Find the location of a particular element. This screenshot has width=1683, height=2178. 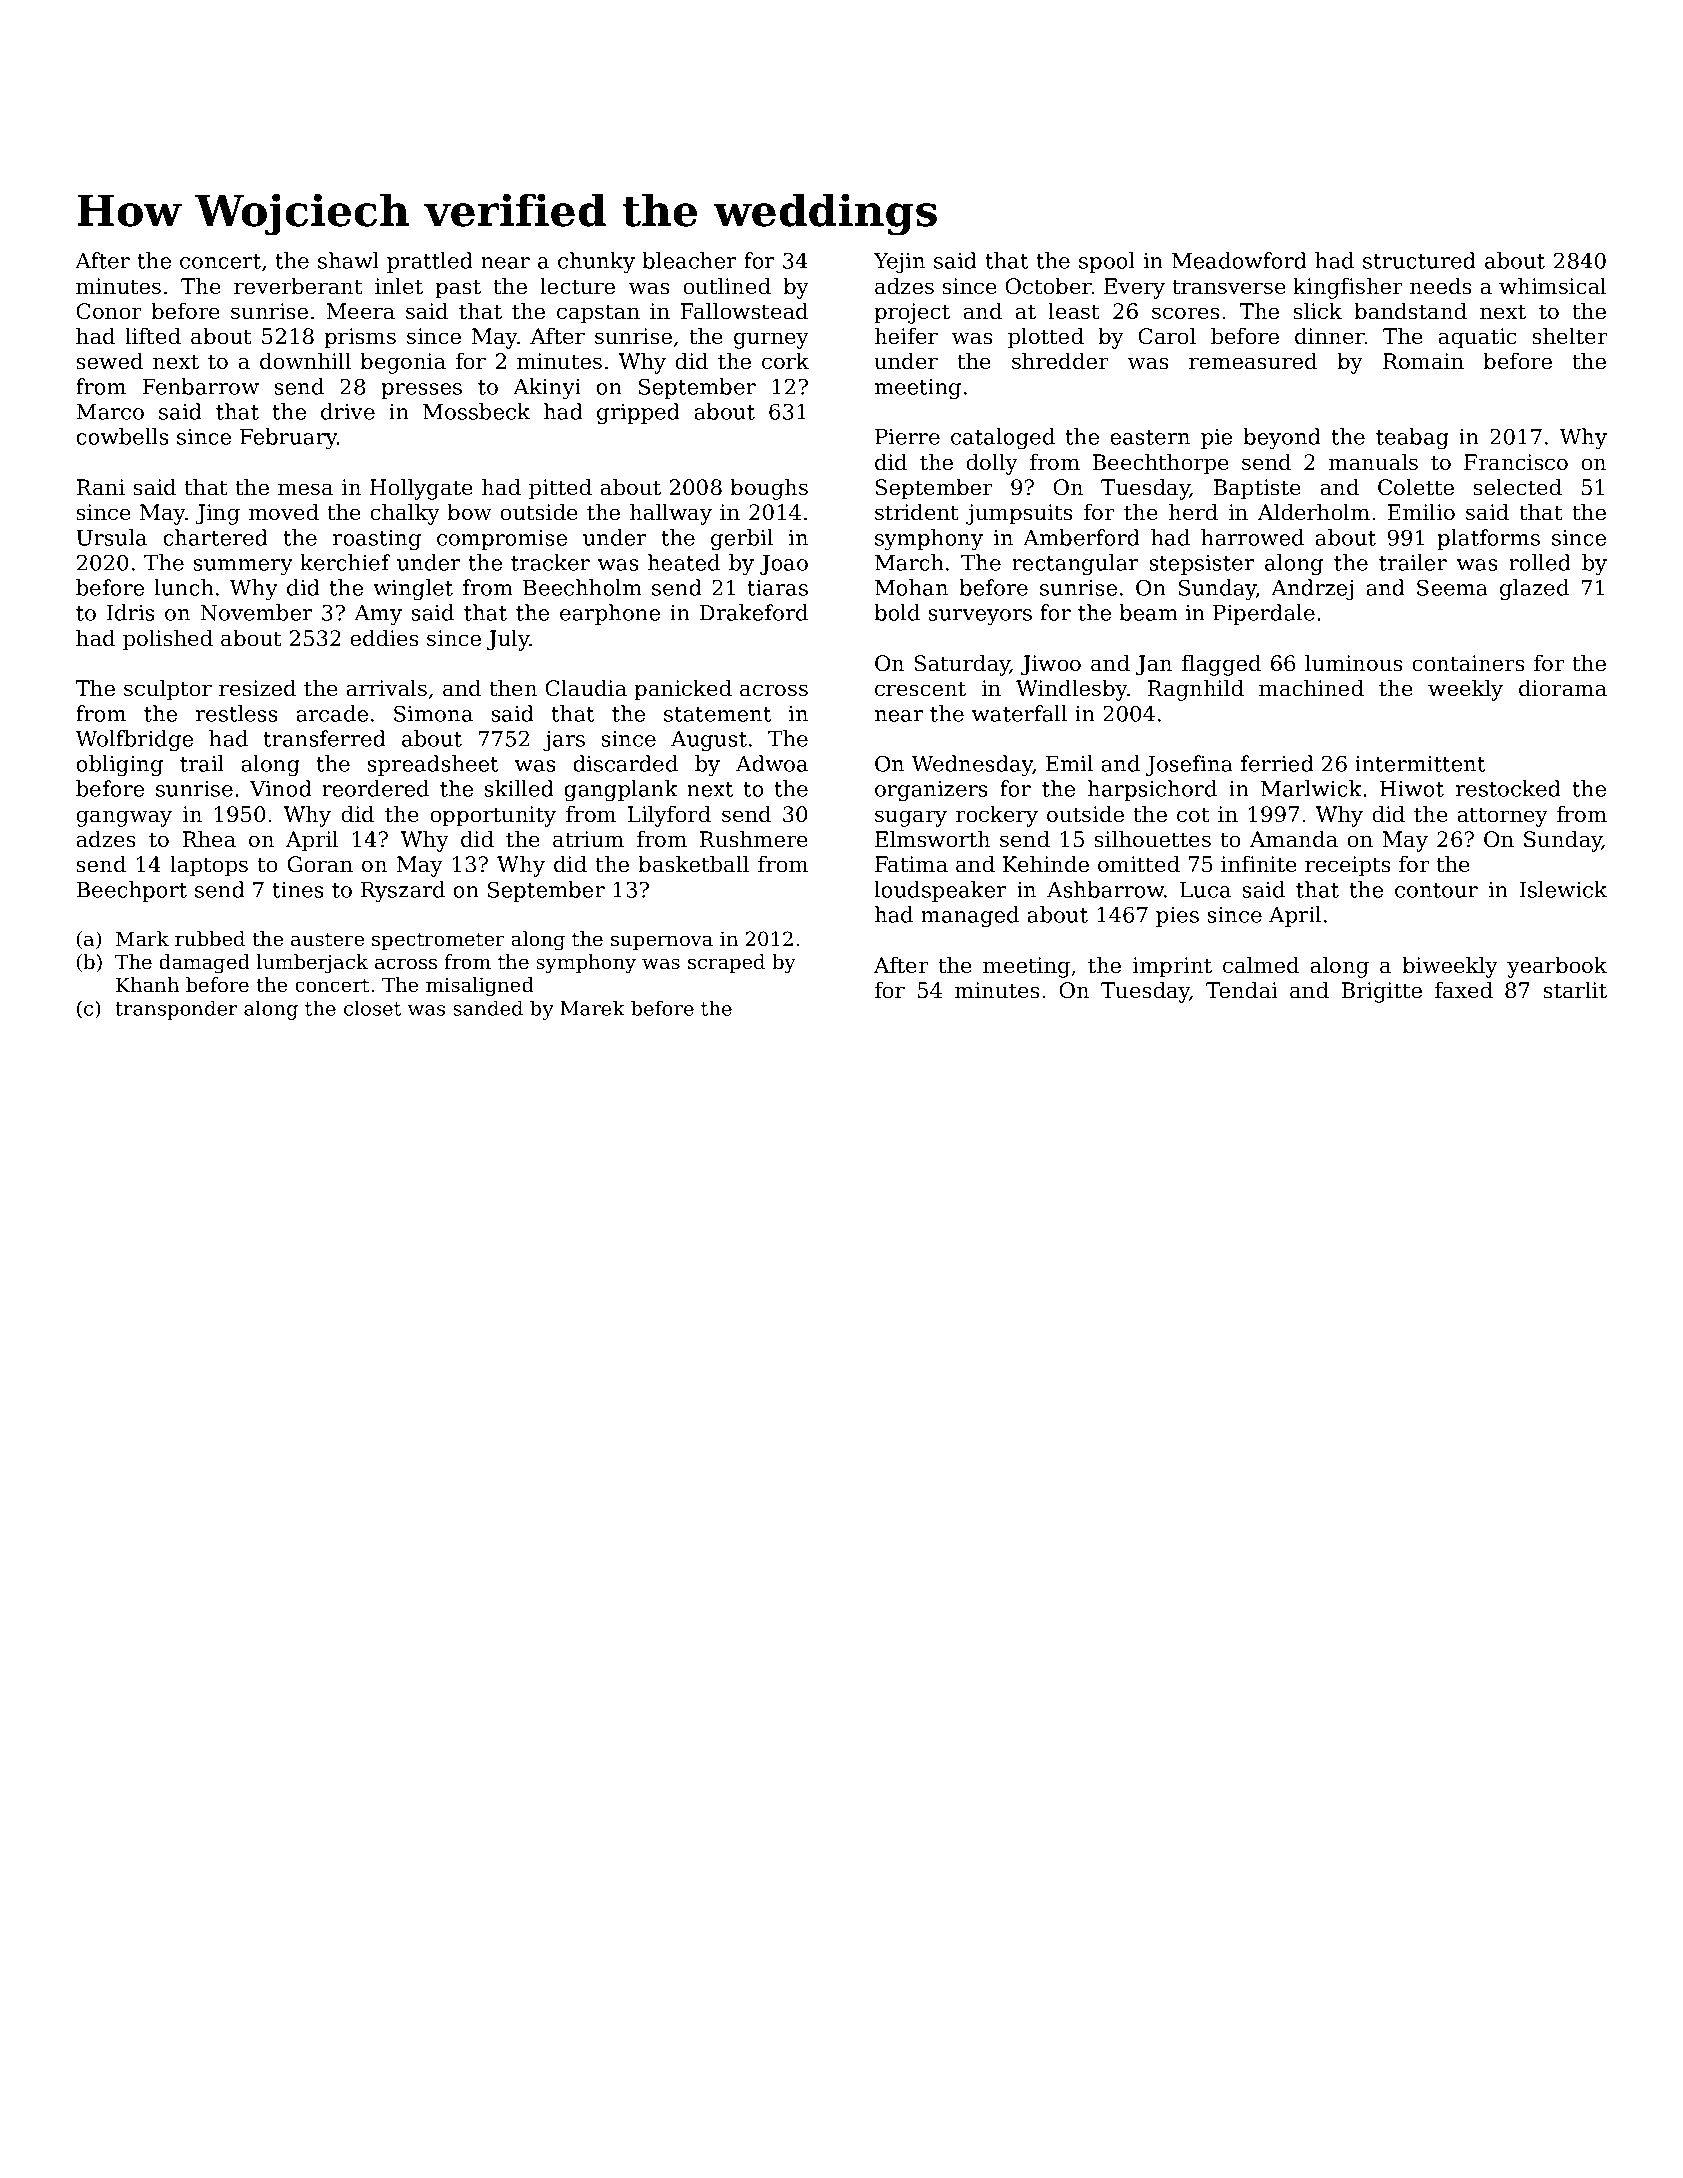

Mark is located at coordinates (142, 938).
